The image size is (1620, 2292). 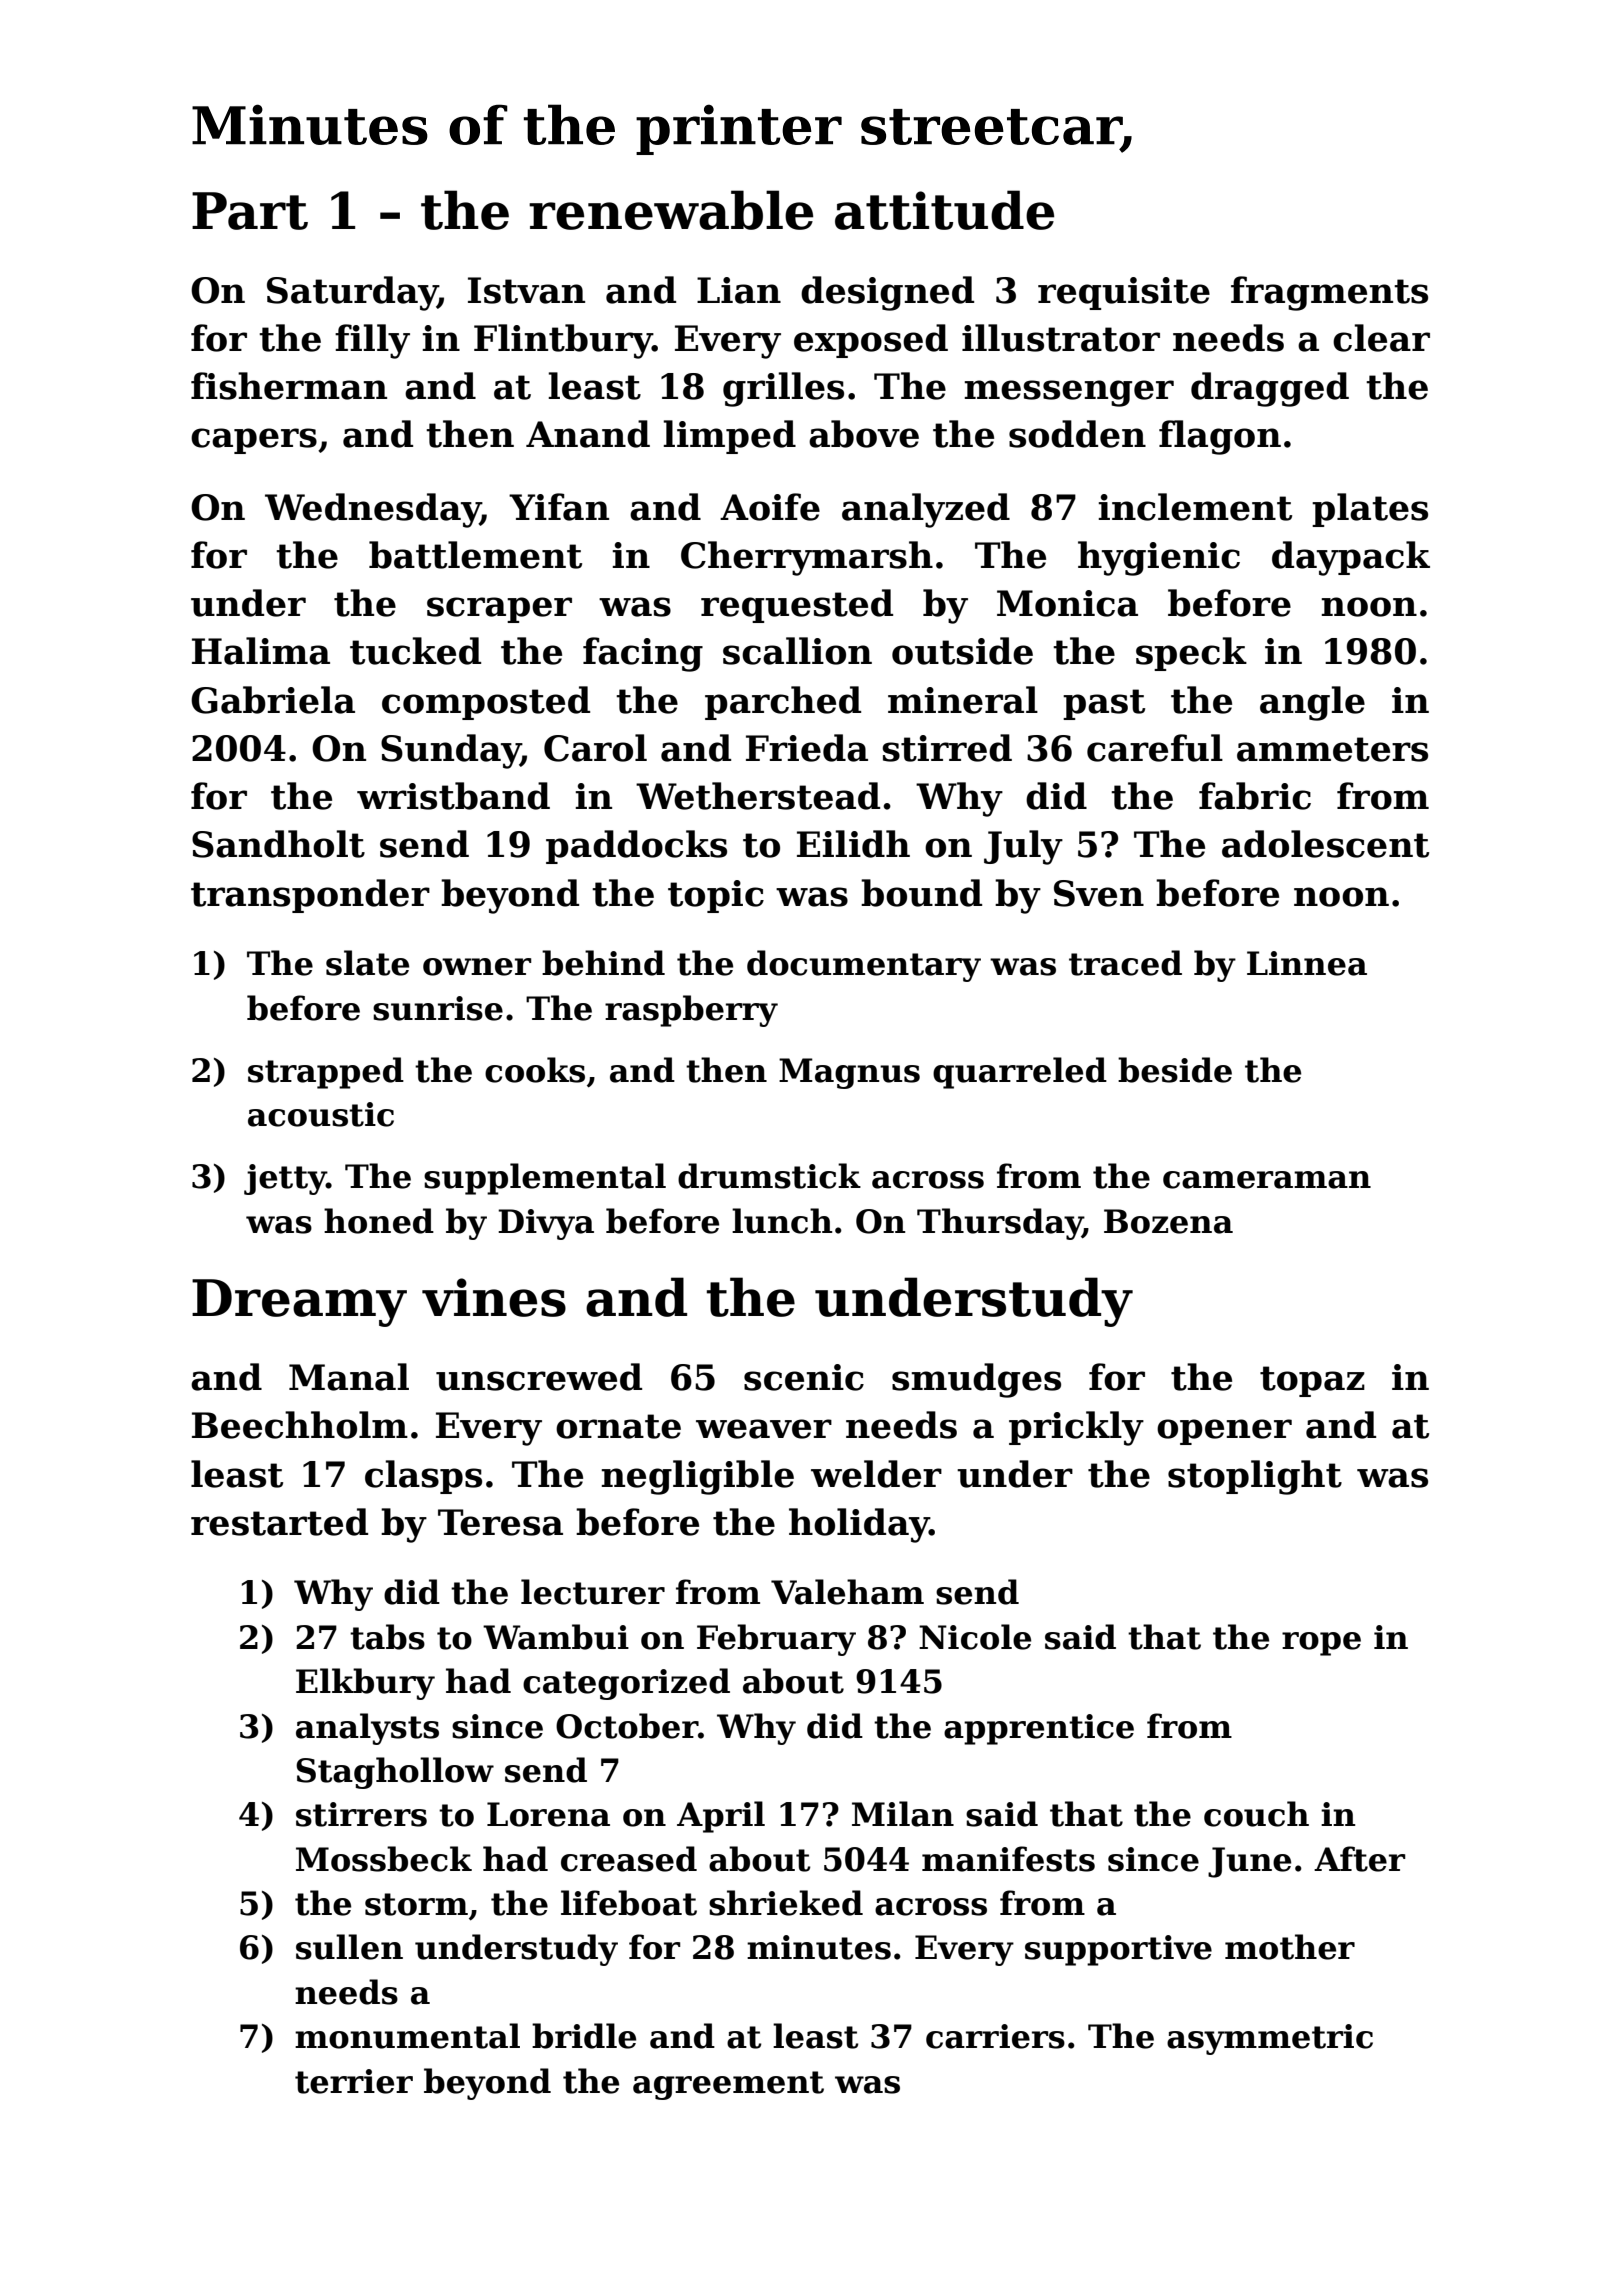 What do you see at coordinates (279, 1522) in the page?
I see `restarted` at bounding box center [279, 1522].
